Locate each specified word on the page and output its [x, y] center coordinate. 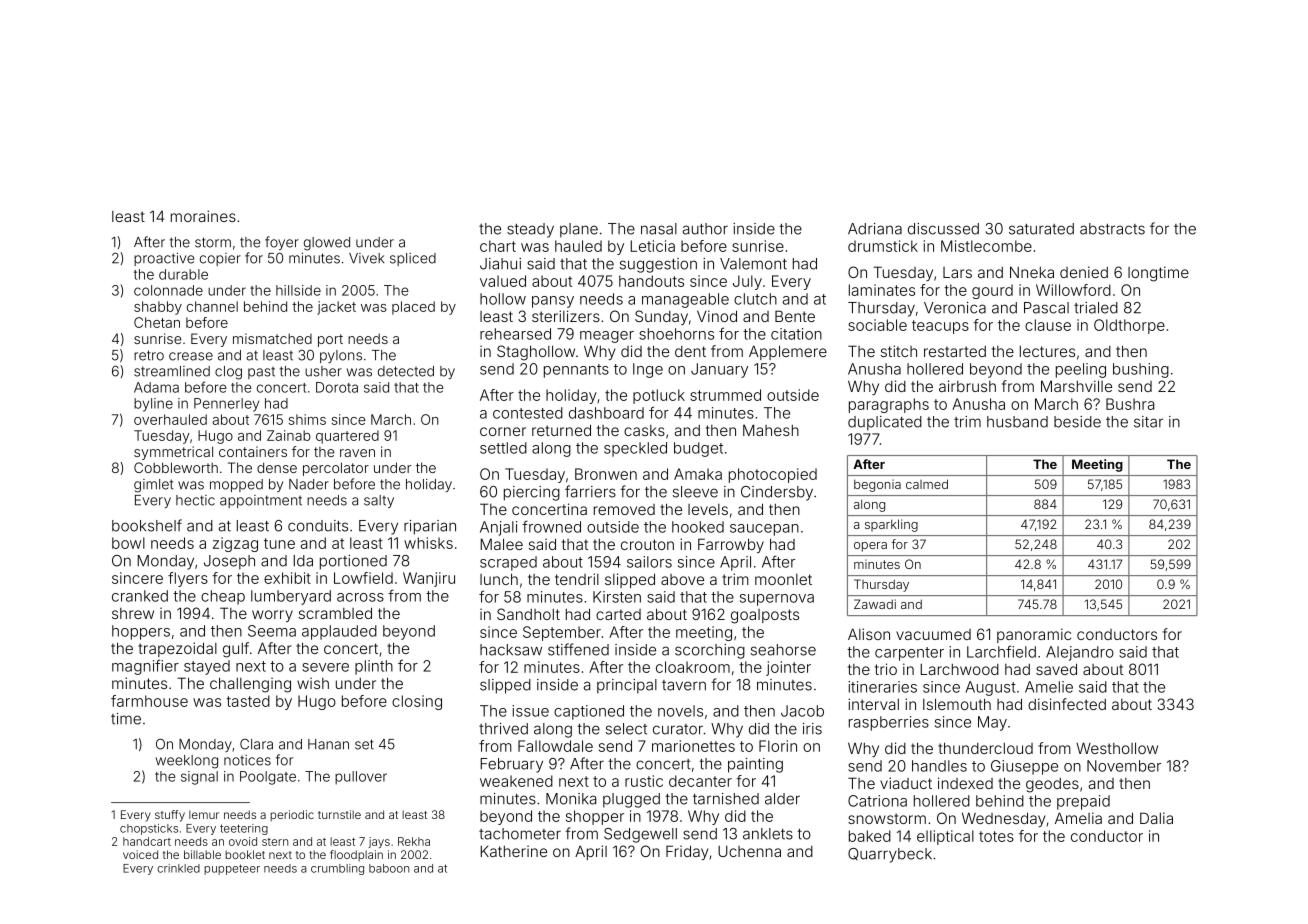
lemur [204, 814]
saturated [1041, 229]
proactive [164, 259]
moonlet [783, 579]
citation [796, 334]
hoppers [141, 632]
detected [406, 371]
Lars [957, 272]
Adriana [875, 229]
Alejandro [1080, 653]
